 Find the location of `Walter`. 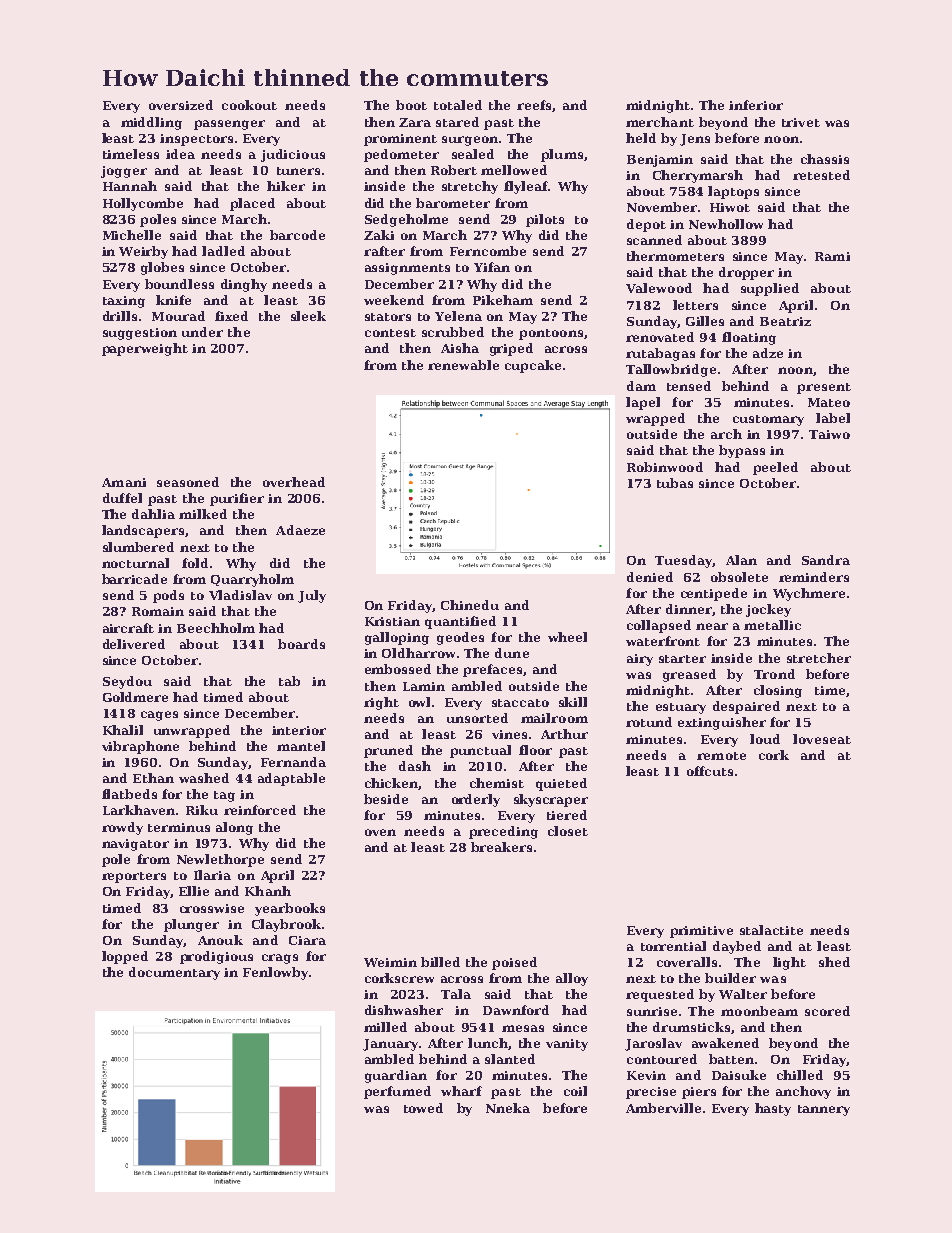

Walter is located at coordinates (743, 994).
